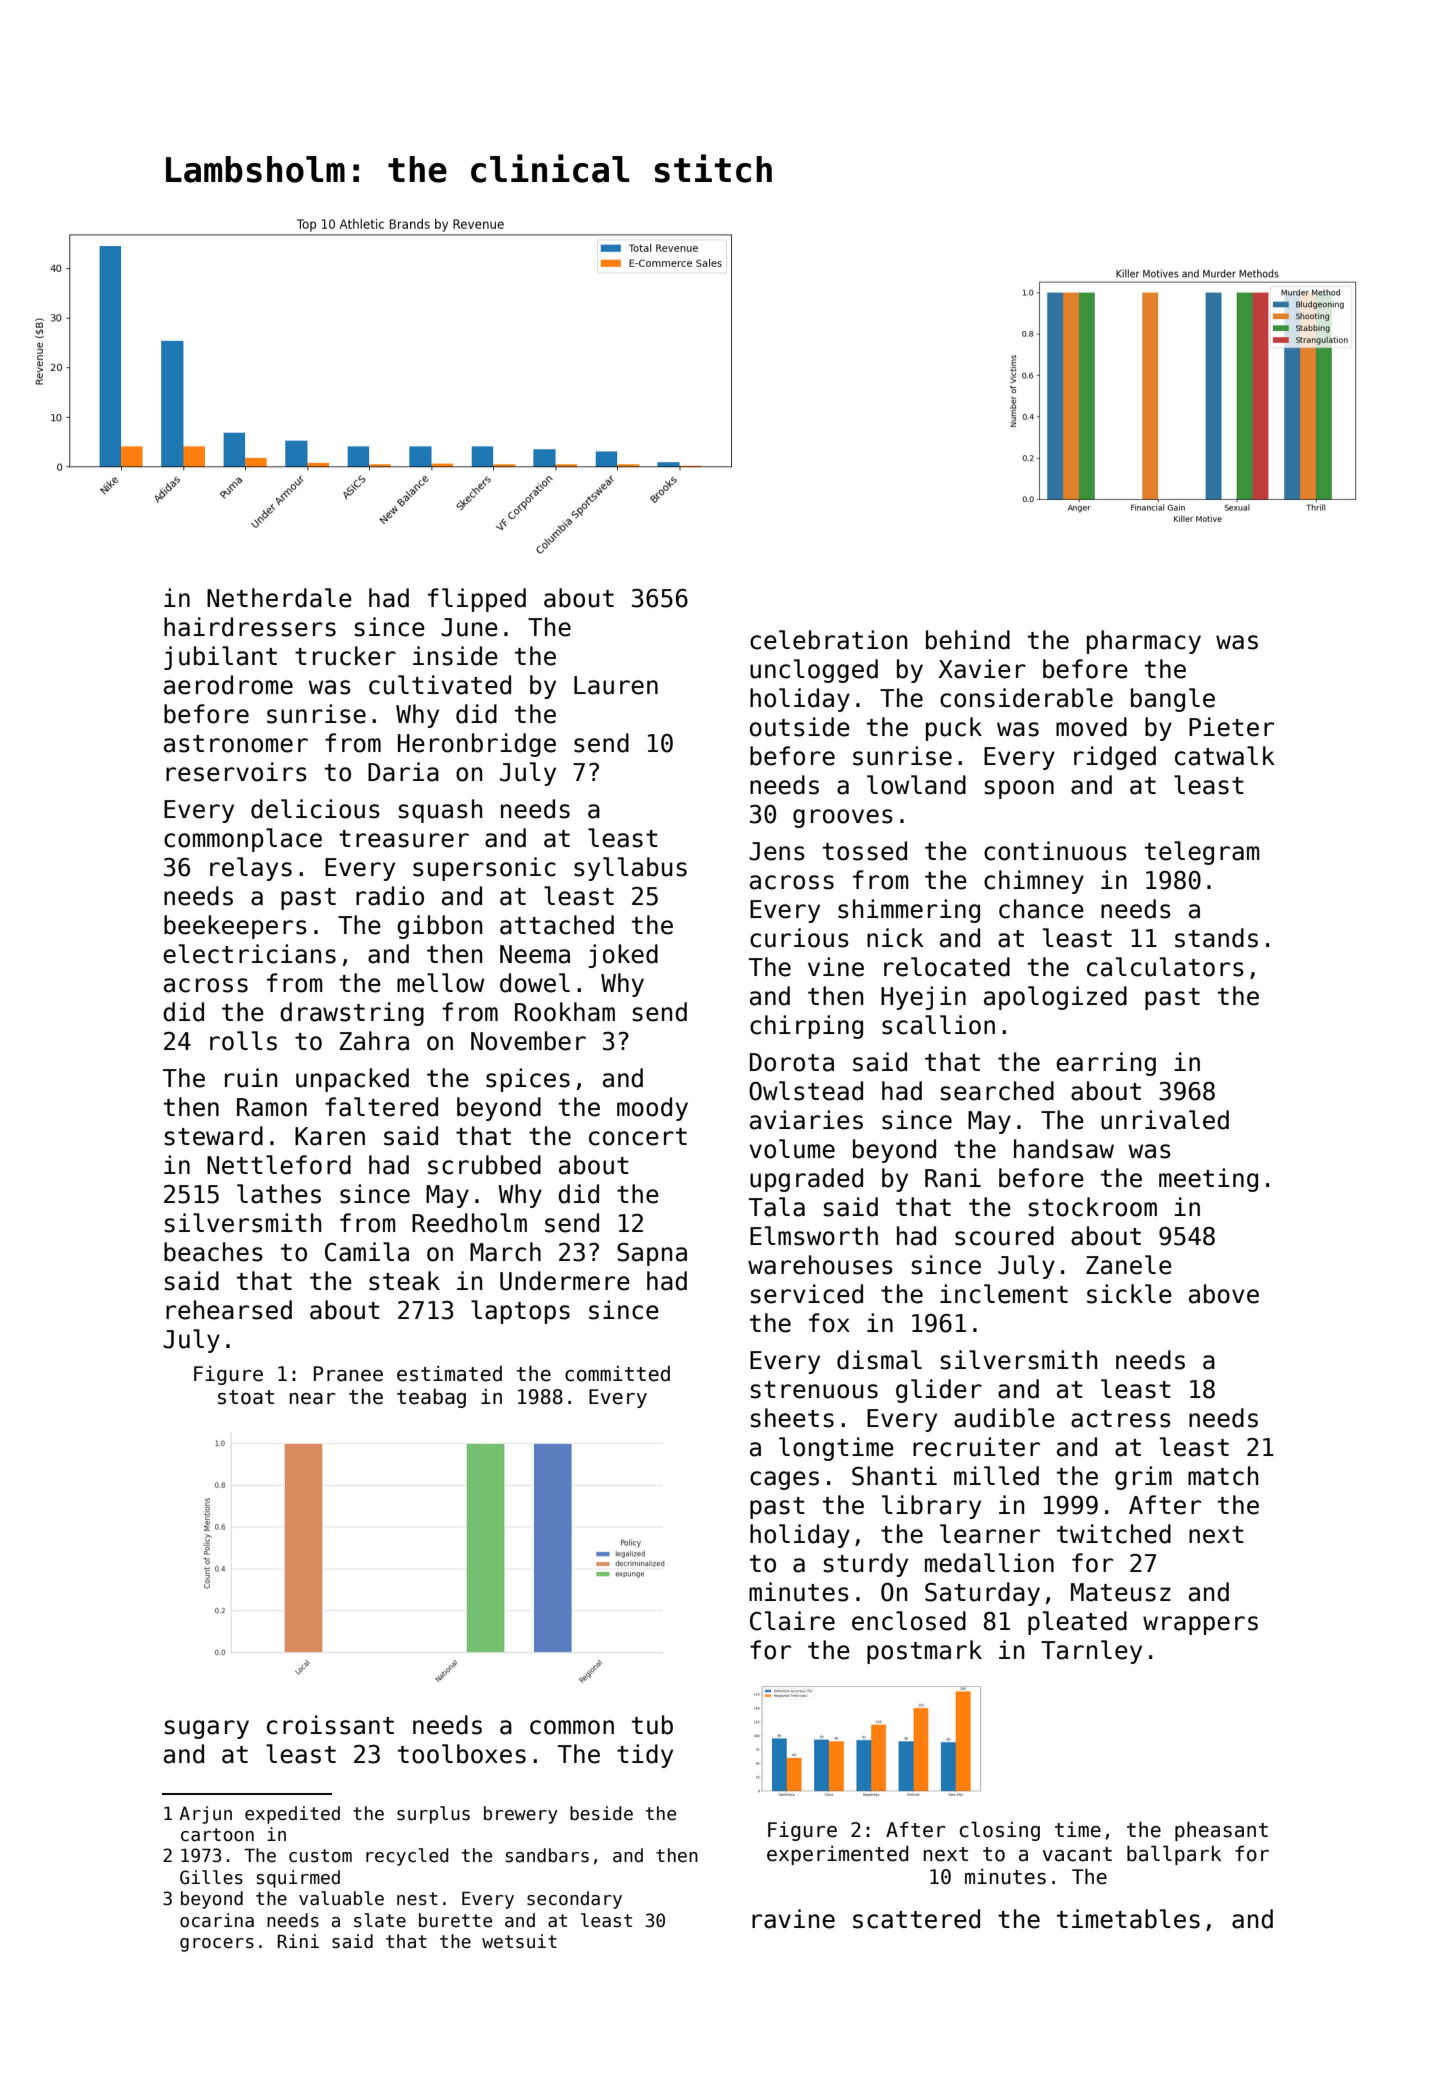 This document has height=2100, width=1450. I want to click on curious, so click(799, 938).
